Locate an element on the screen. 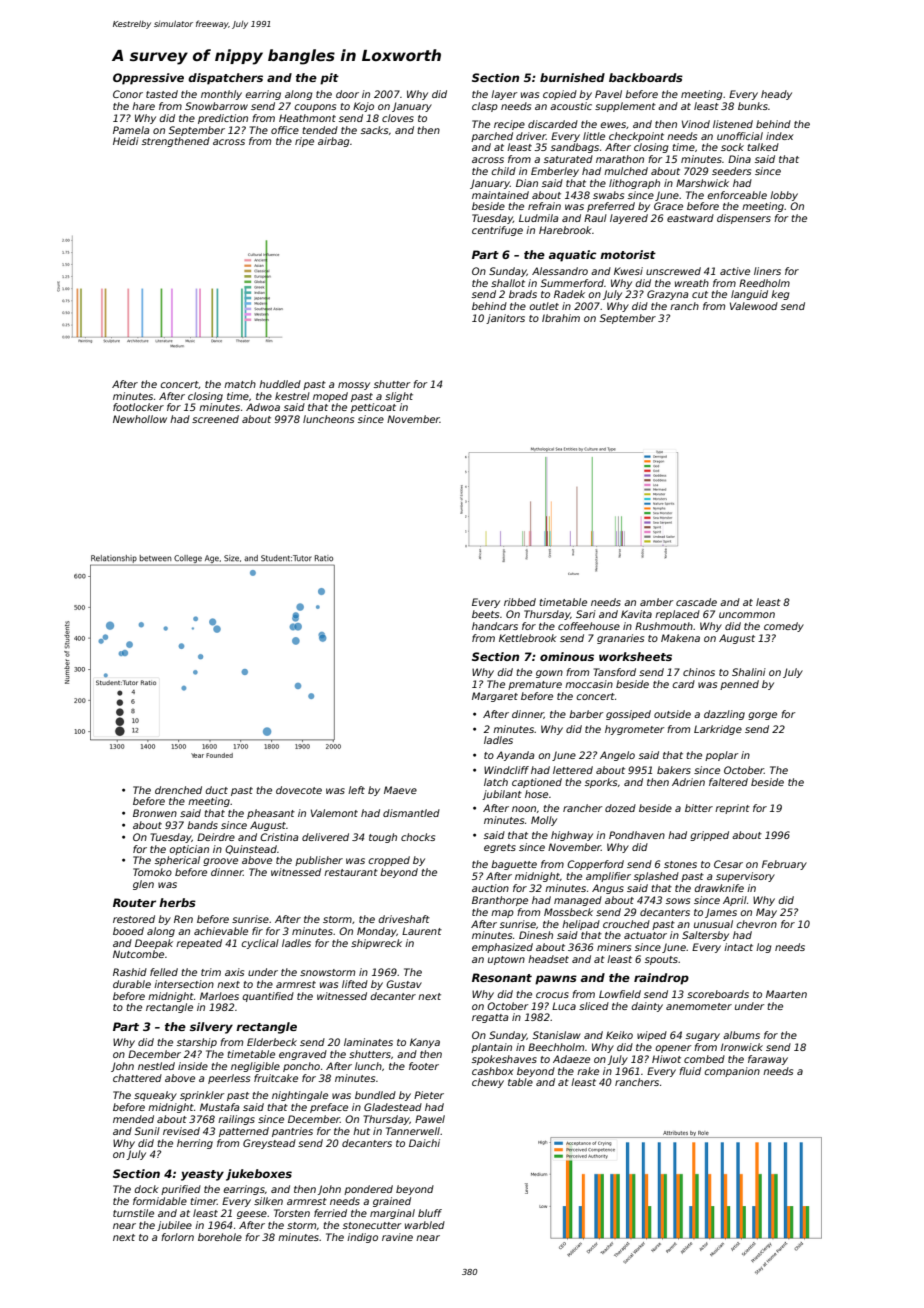 Image resolution: width=924 pixels, height=1308 pixels. footlocker is located at coordinates (138, 407).
